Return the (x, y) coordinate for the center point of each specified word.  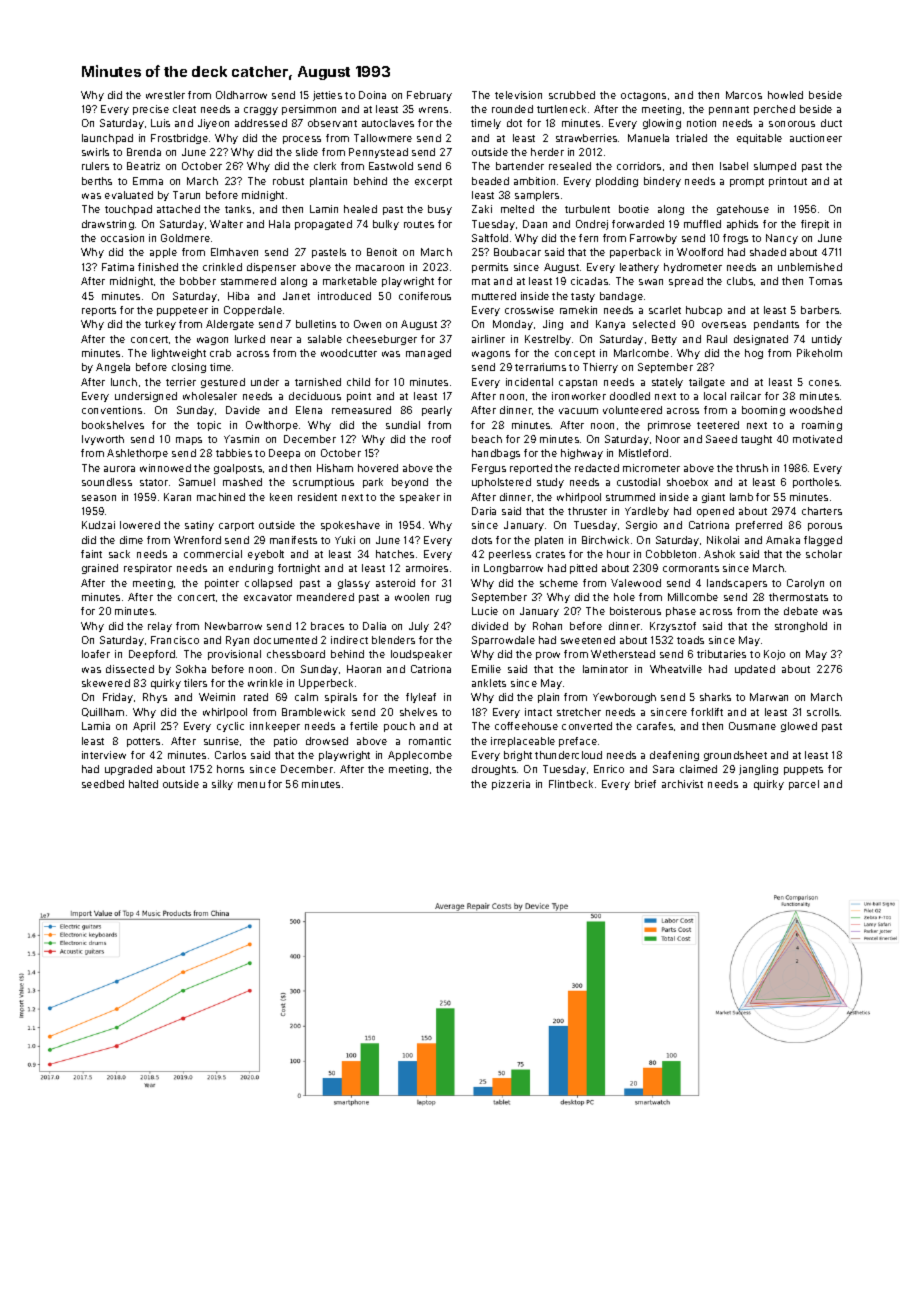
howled (785, 95)
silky (222, 785)
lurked (250, 339)
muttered (494, 296)
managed (428, 354)
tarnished (318, 382)
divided (490, 626)
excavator (268, 597)
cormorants (691, 568)
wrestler (165, 95)
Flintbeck (571, 784)
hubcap (704, 311)
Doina (372, 95)
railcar (746, 396)
